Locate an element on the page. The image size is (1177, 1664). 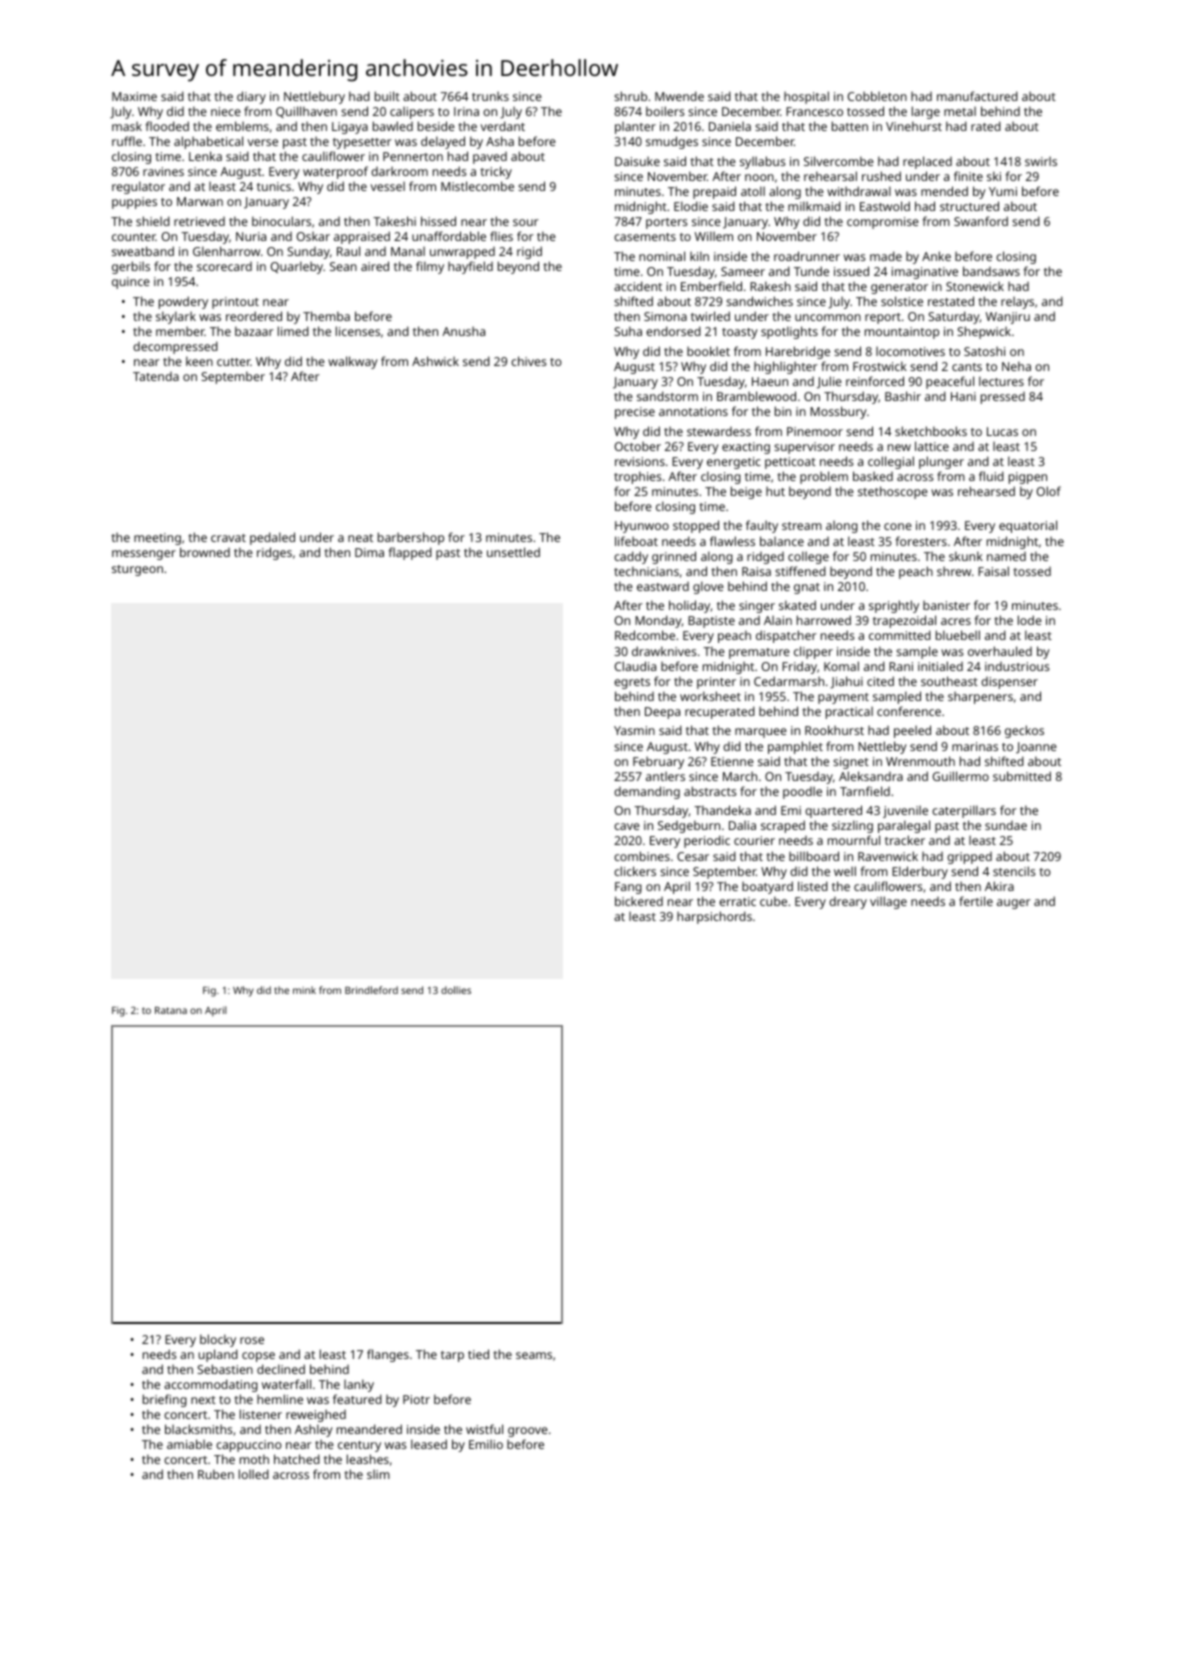
seams is located at coordinates (534, 1355).
